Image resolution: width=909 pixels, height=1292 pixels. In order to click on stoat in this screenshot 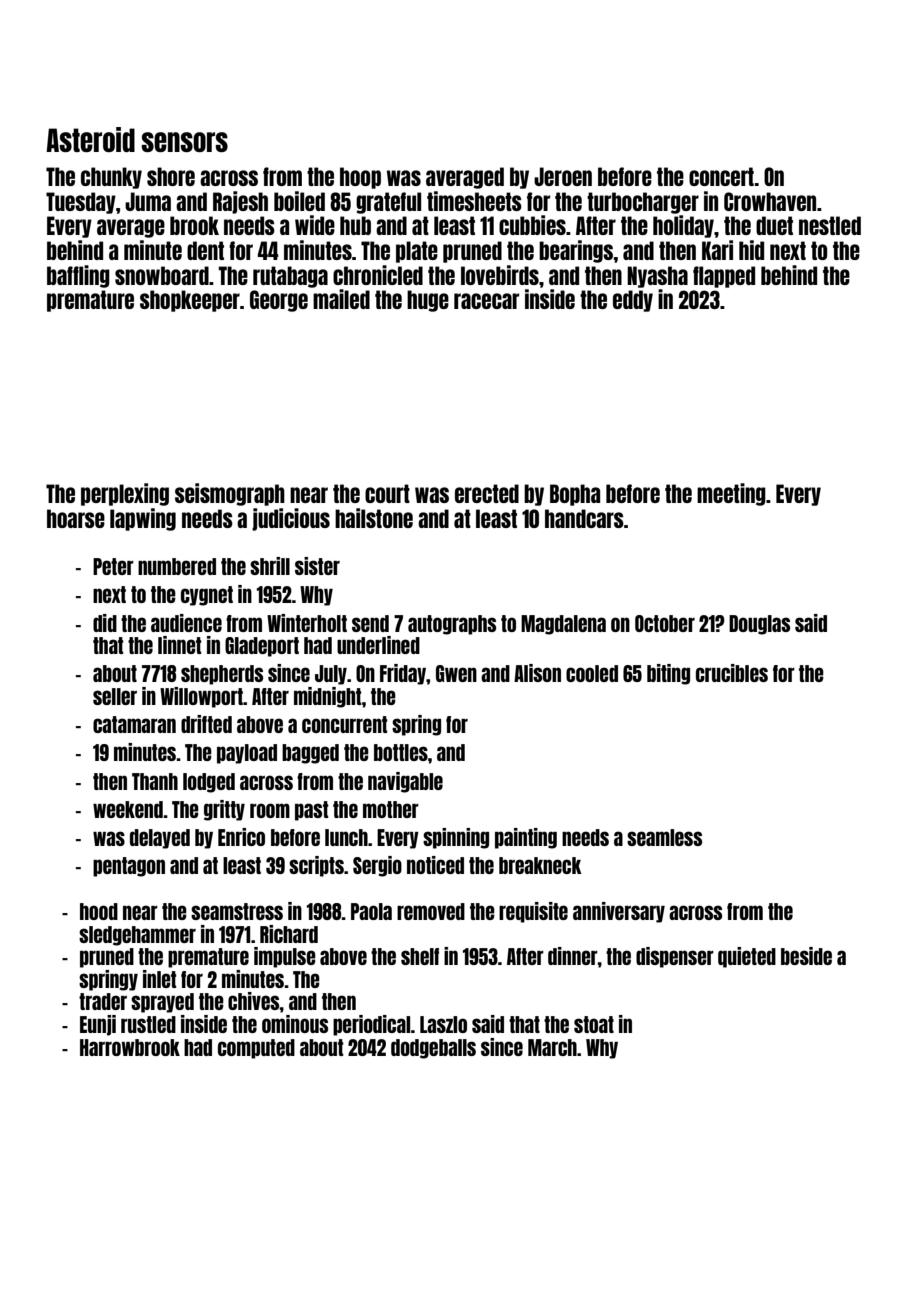, I will do `click(594, 1024)`.
